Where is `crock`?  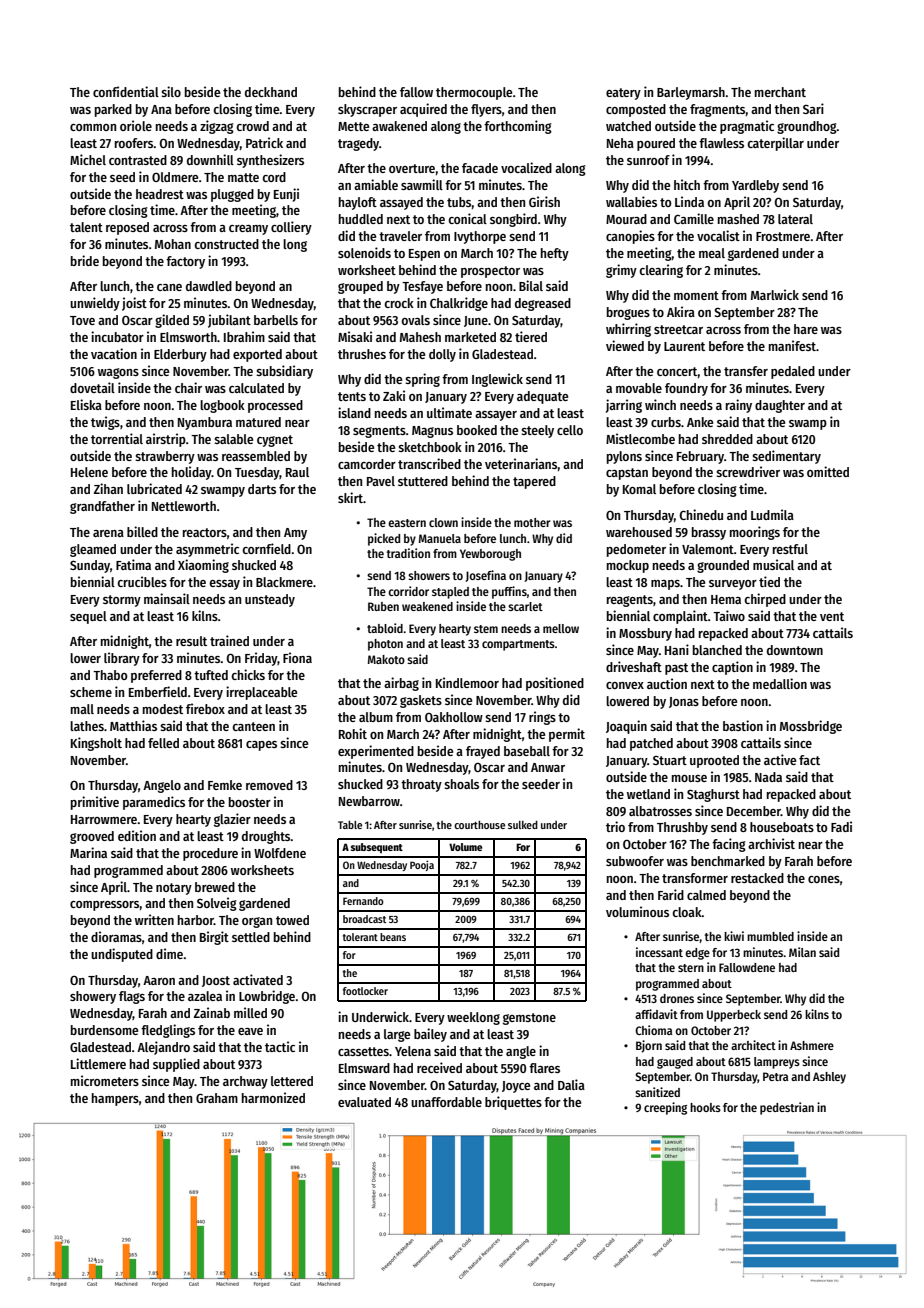
crock is located at coordinates (399, 303).
